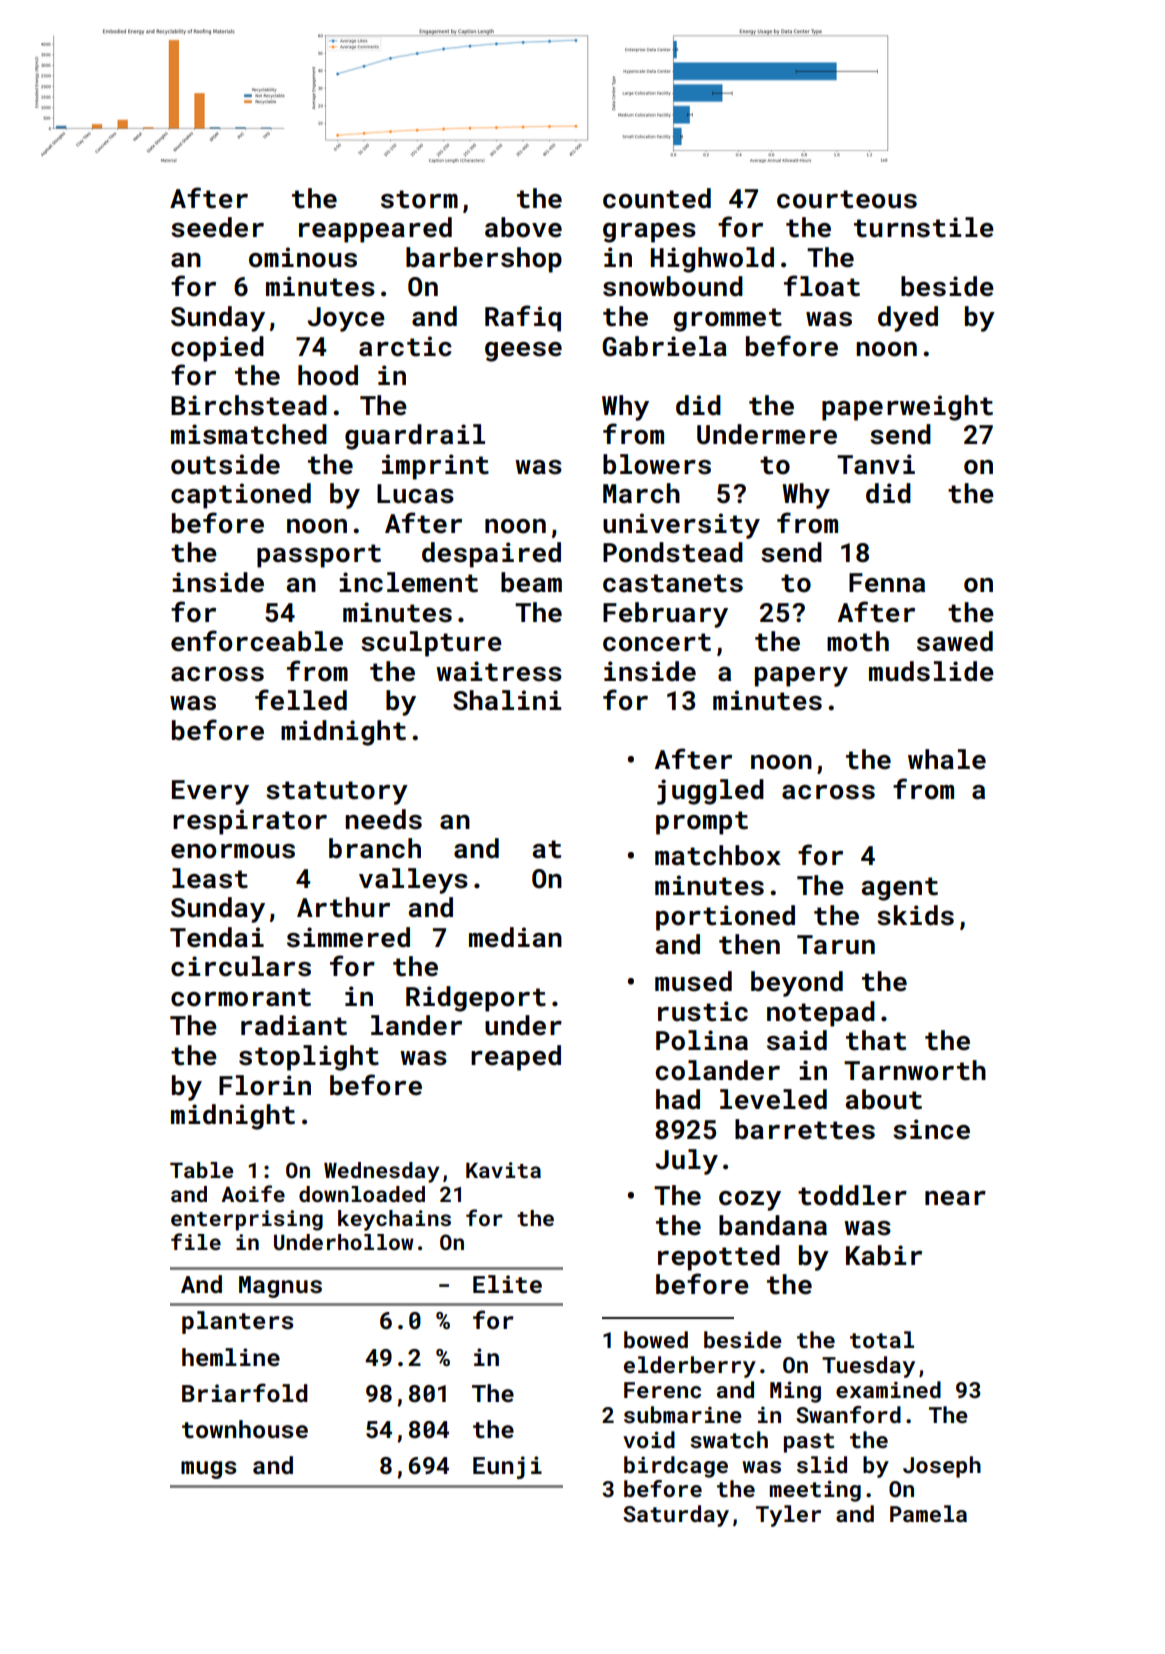  Describe the element at coordinates (915, 1070) in the image. I see `Tarnworth` at that location.
